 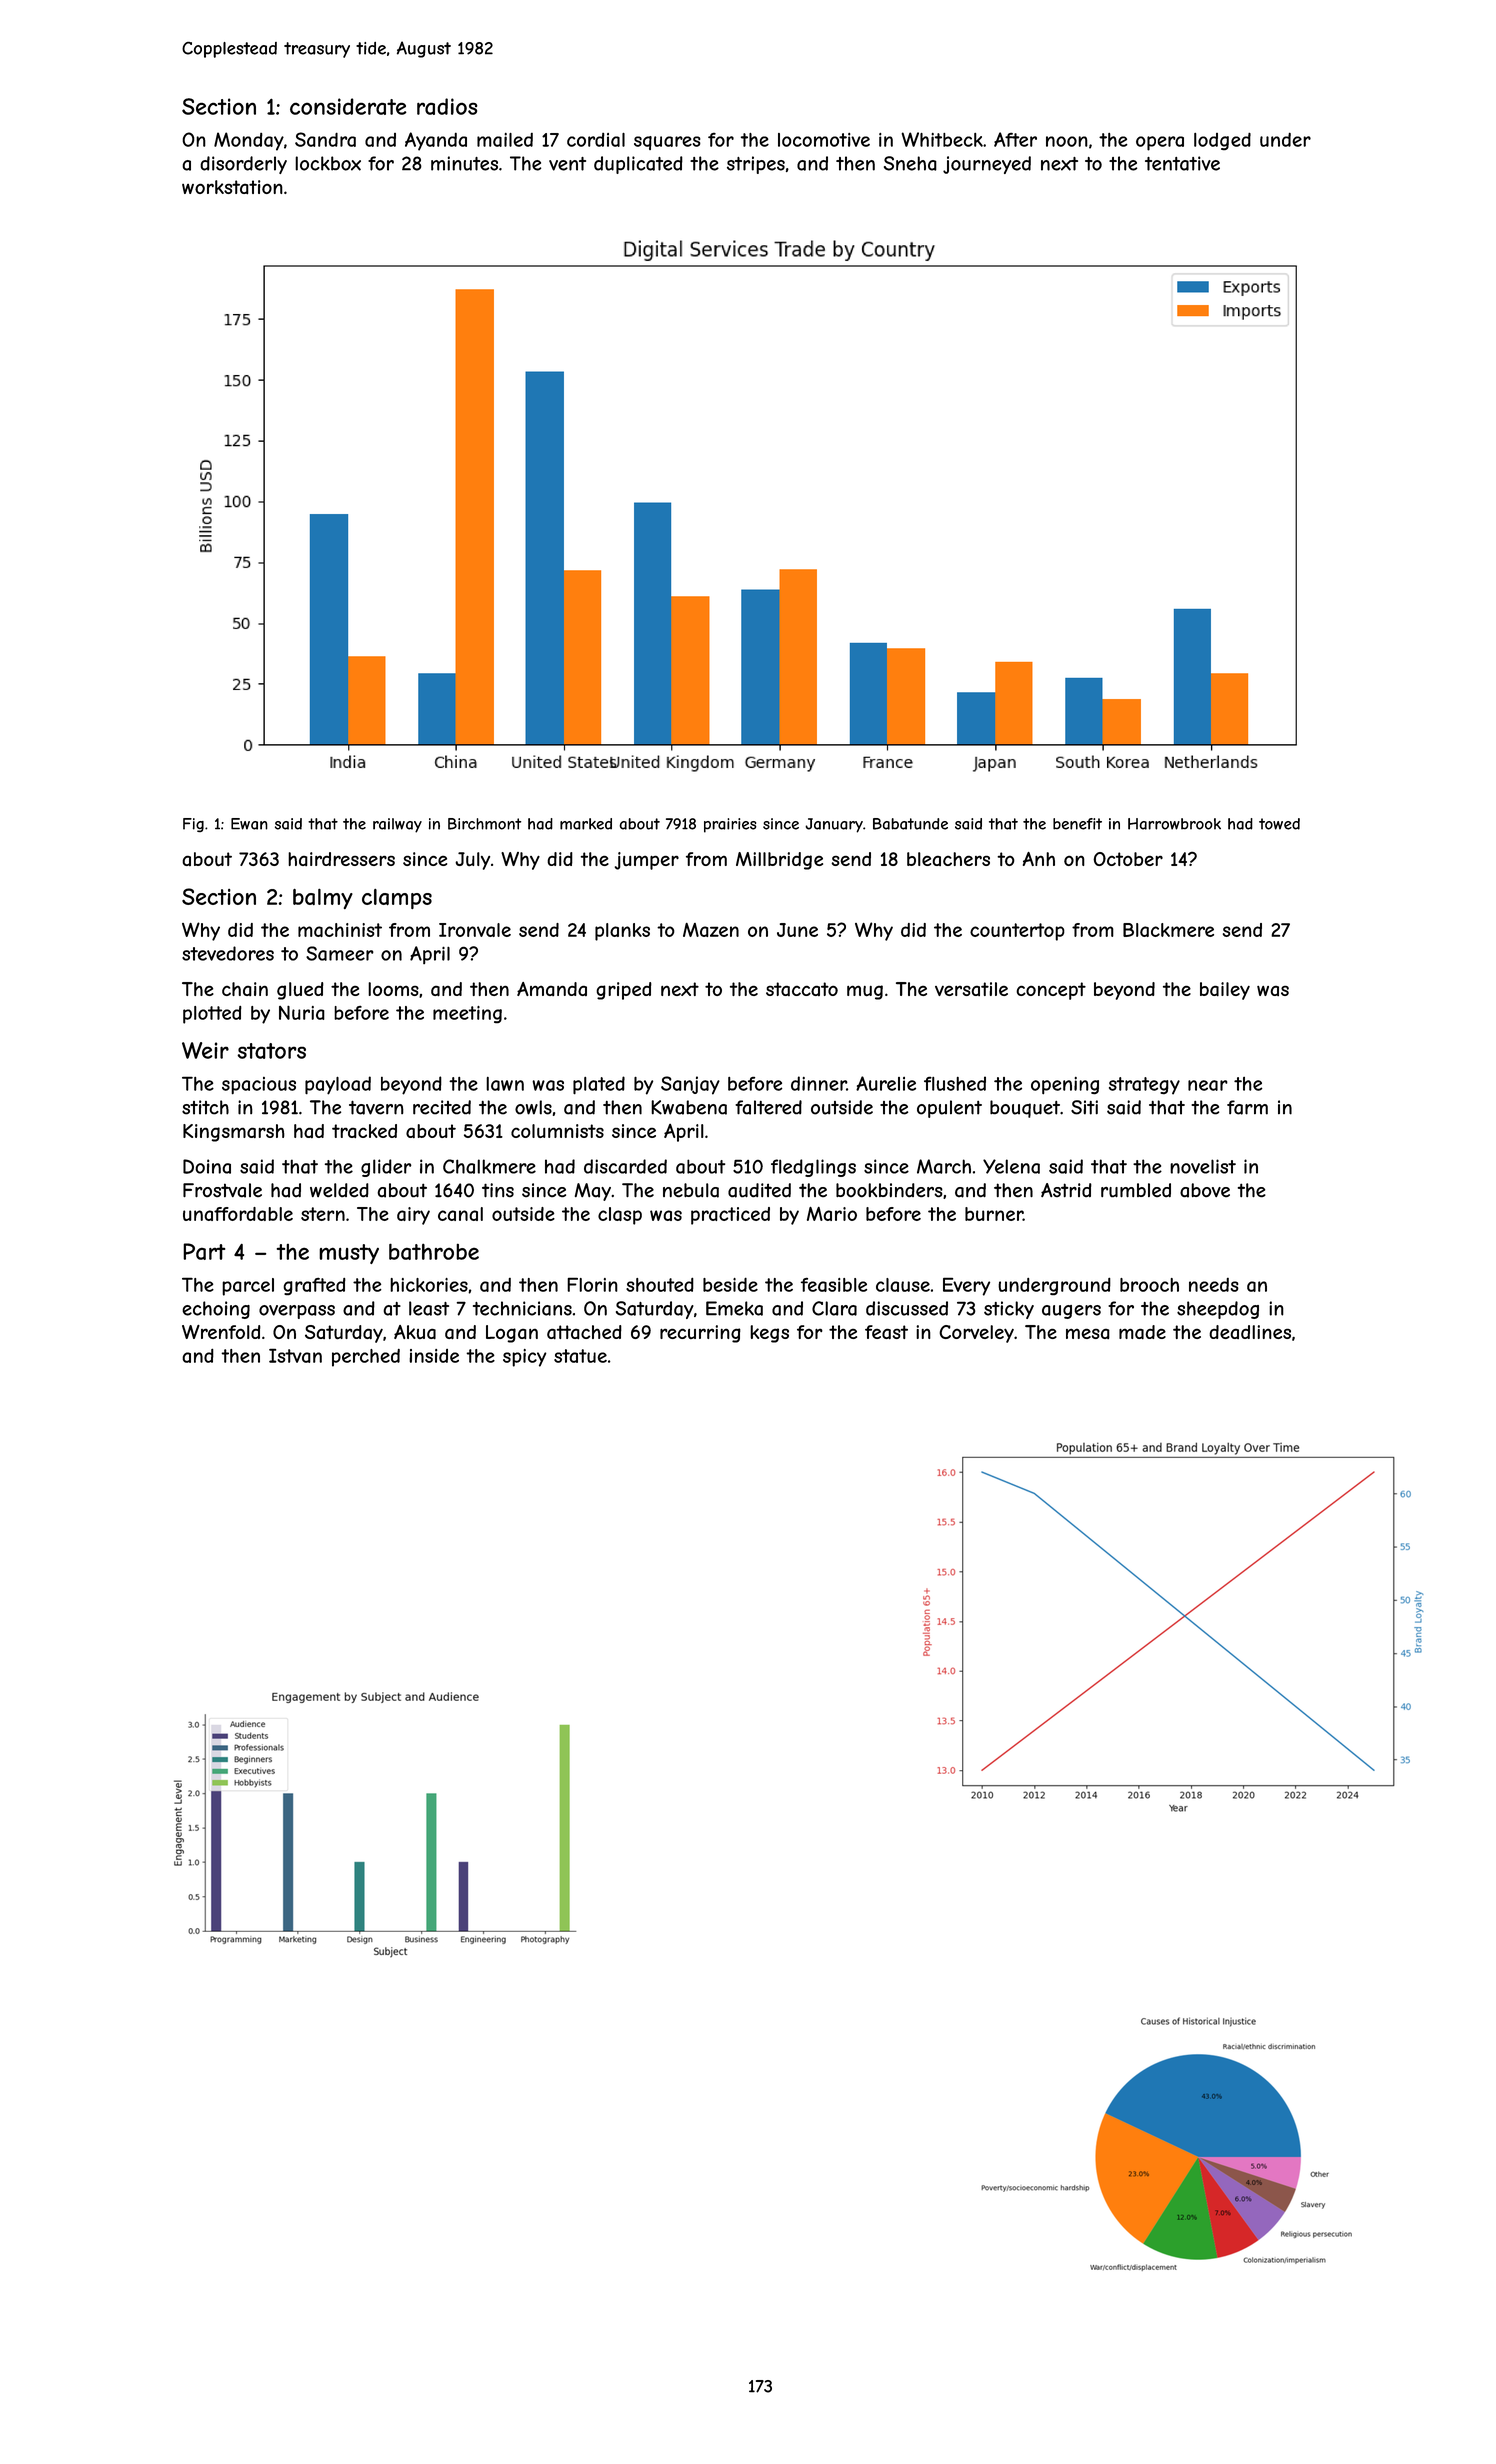 What do you see at coordinates (249, 824) in the page?
I see `Ewan` at bounding box center [249, 824].
